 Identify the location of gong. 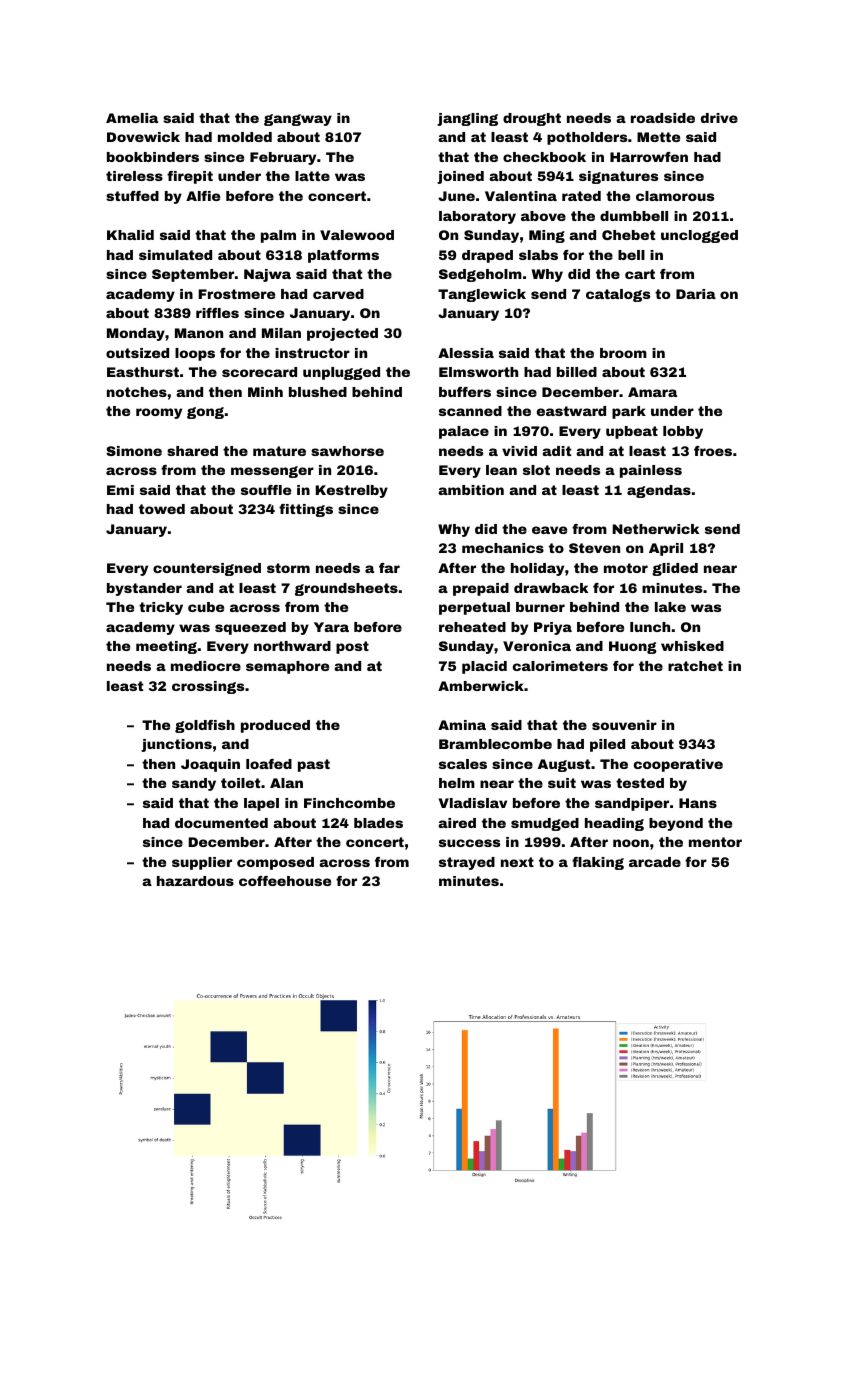
(205, 413).
